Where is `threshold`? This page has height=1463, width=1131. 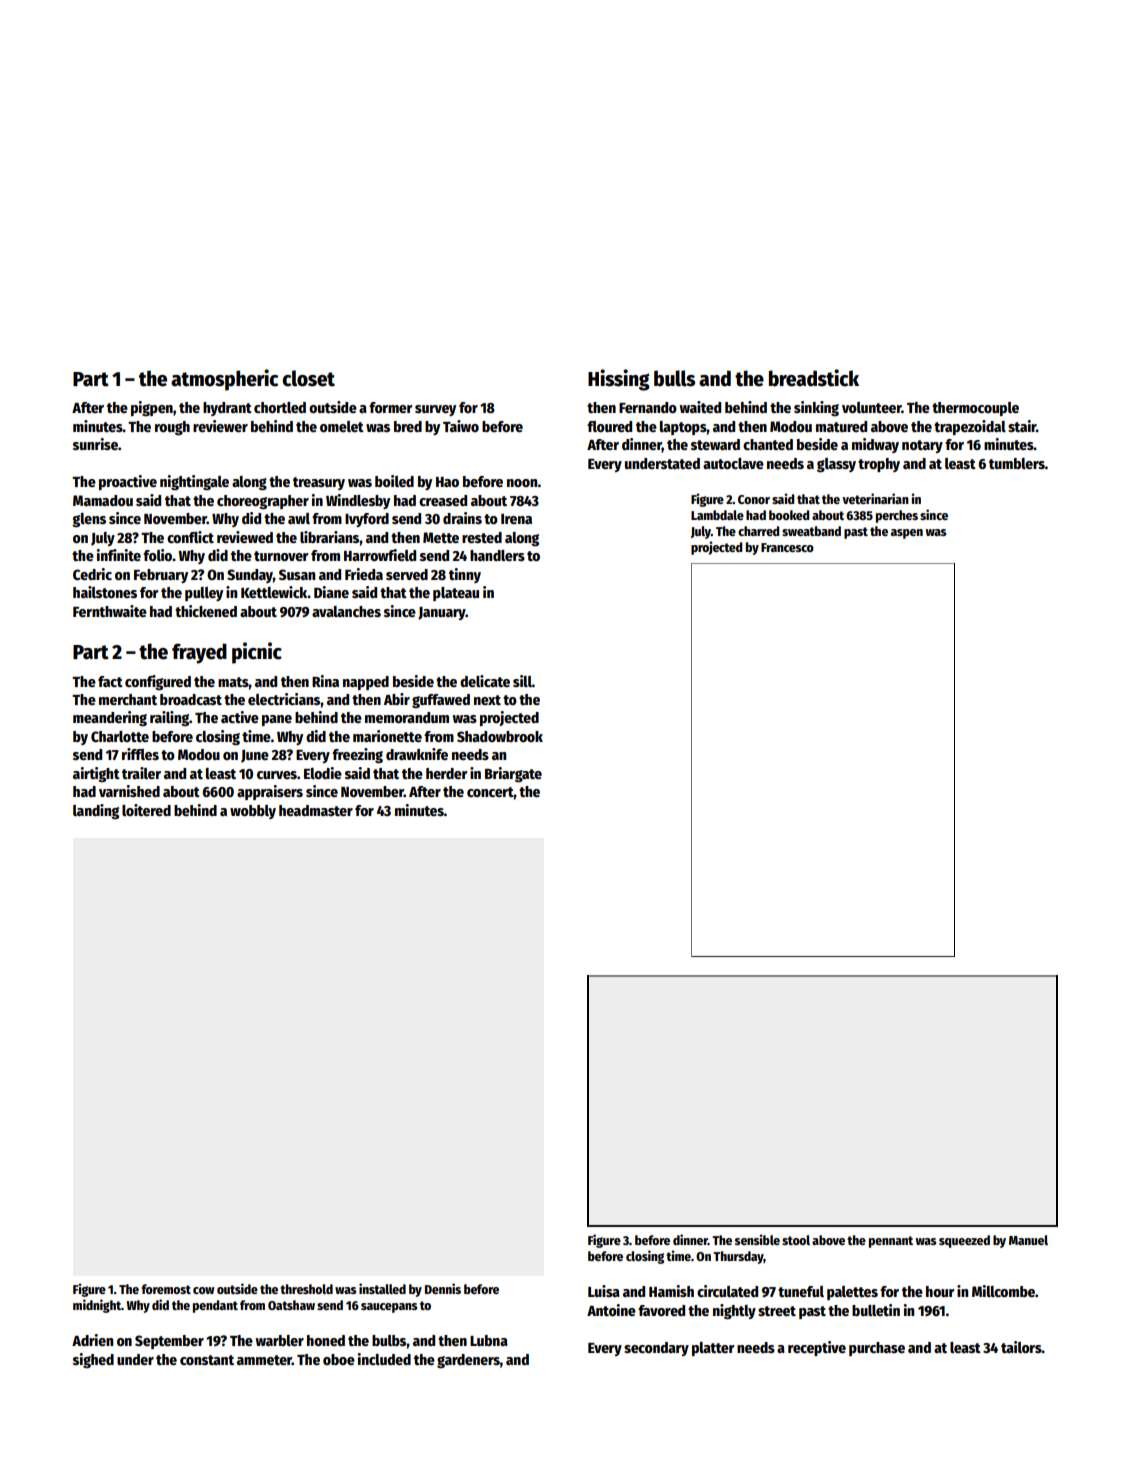 threshold is located at coordinates (306, 1289).
